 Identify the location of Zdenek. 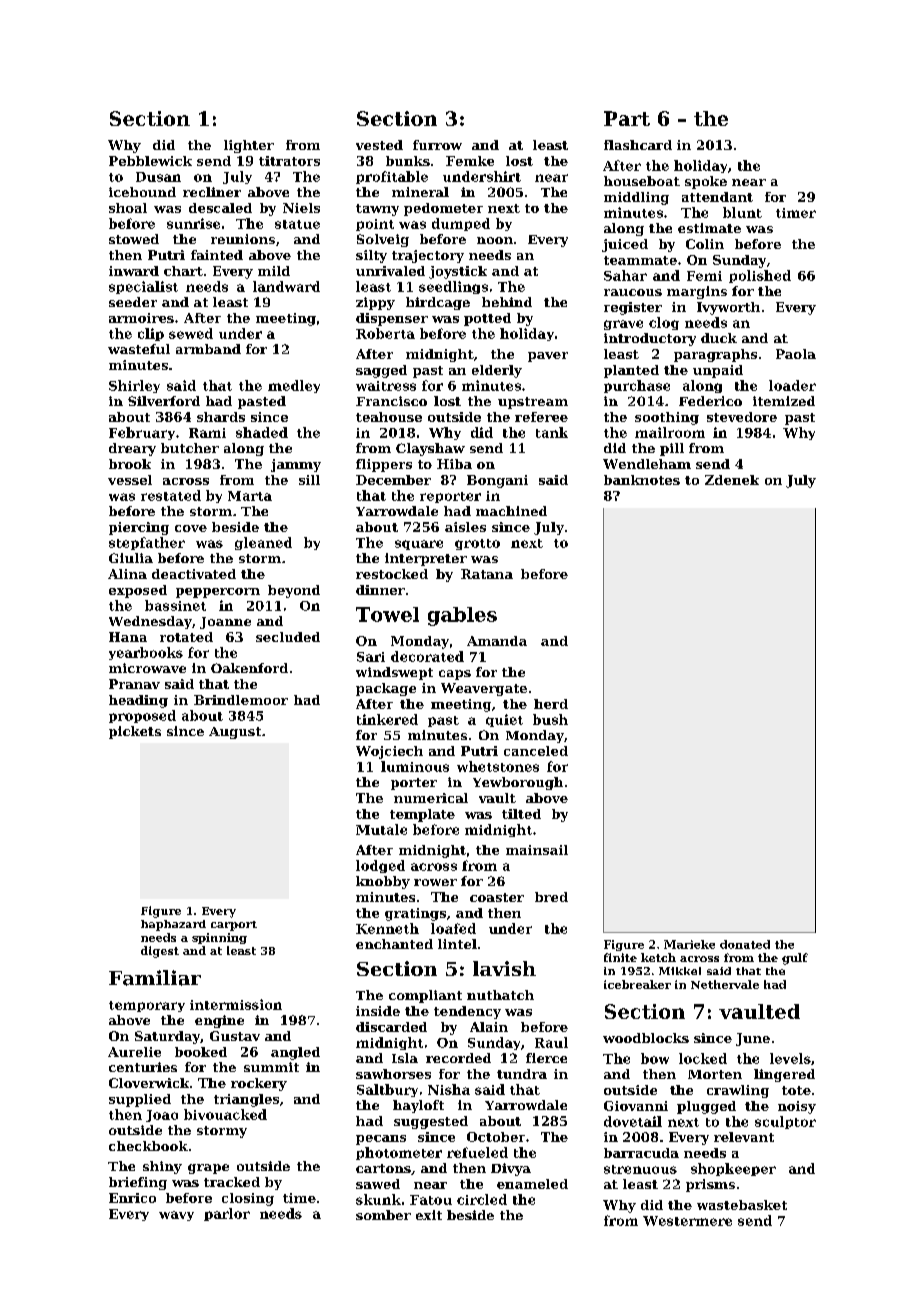
(732, 480).
